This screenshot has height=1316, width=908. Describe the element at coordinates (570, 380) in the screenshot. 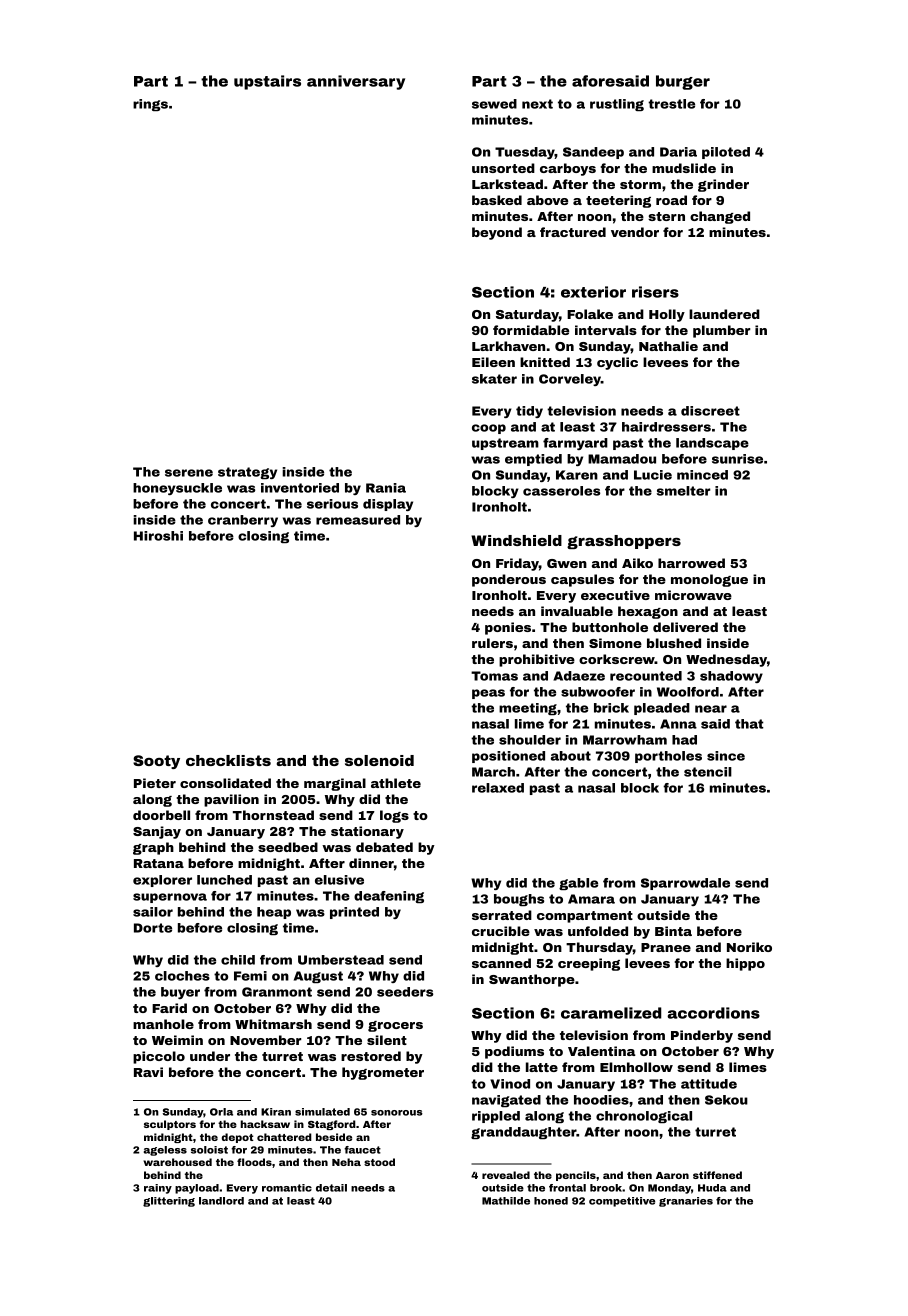

I see `Corveley` at that location.
